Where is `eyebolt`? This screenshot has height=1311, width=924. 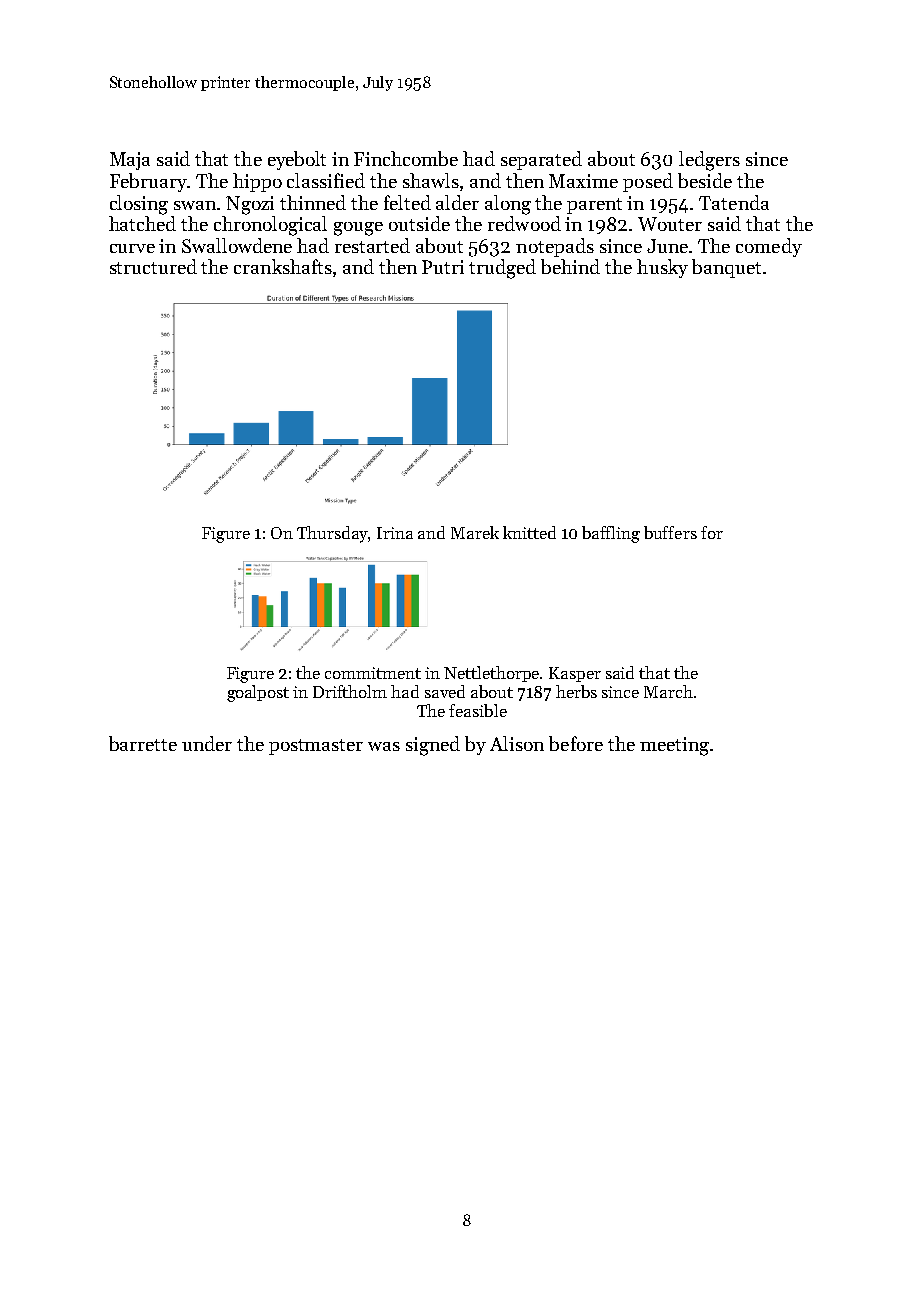
eyebolt is located at coordinates (297, 160).
